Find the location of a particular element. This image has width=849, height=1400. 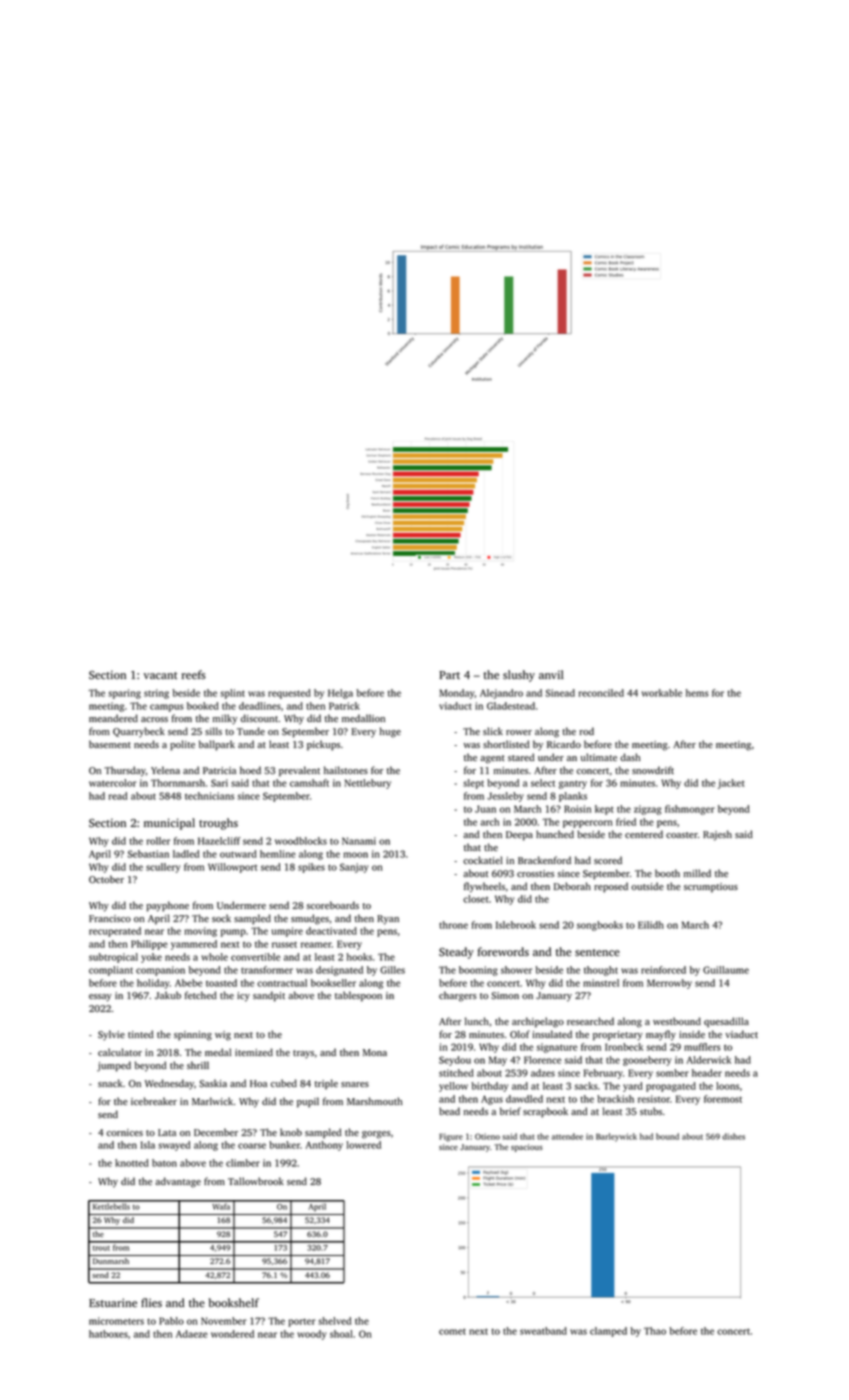

sacks is located at coordinates (586, 1086).
